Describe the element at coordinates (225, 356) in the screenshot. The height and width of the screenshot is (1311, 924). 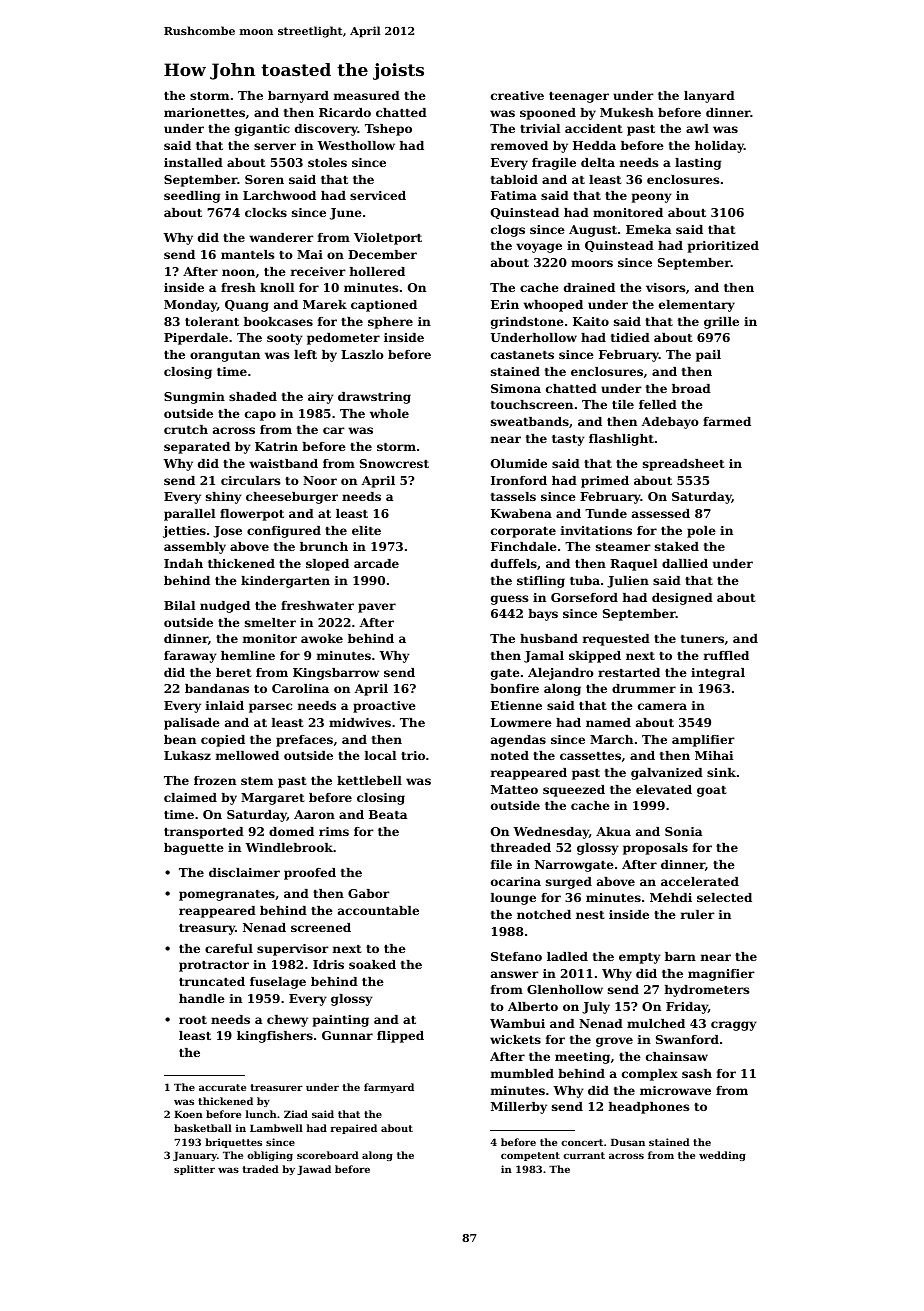
I see `orangutan` at that location.
